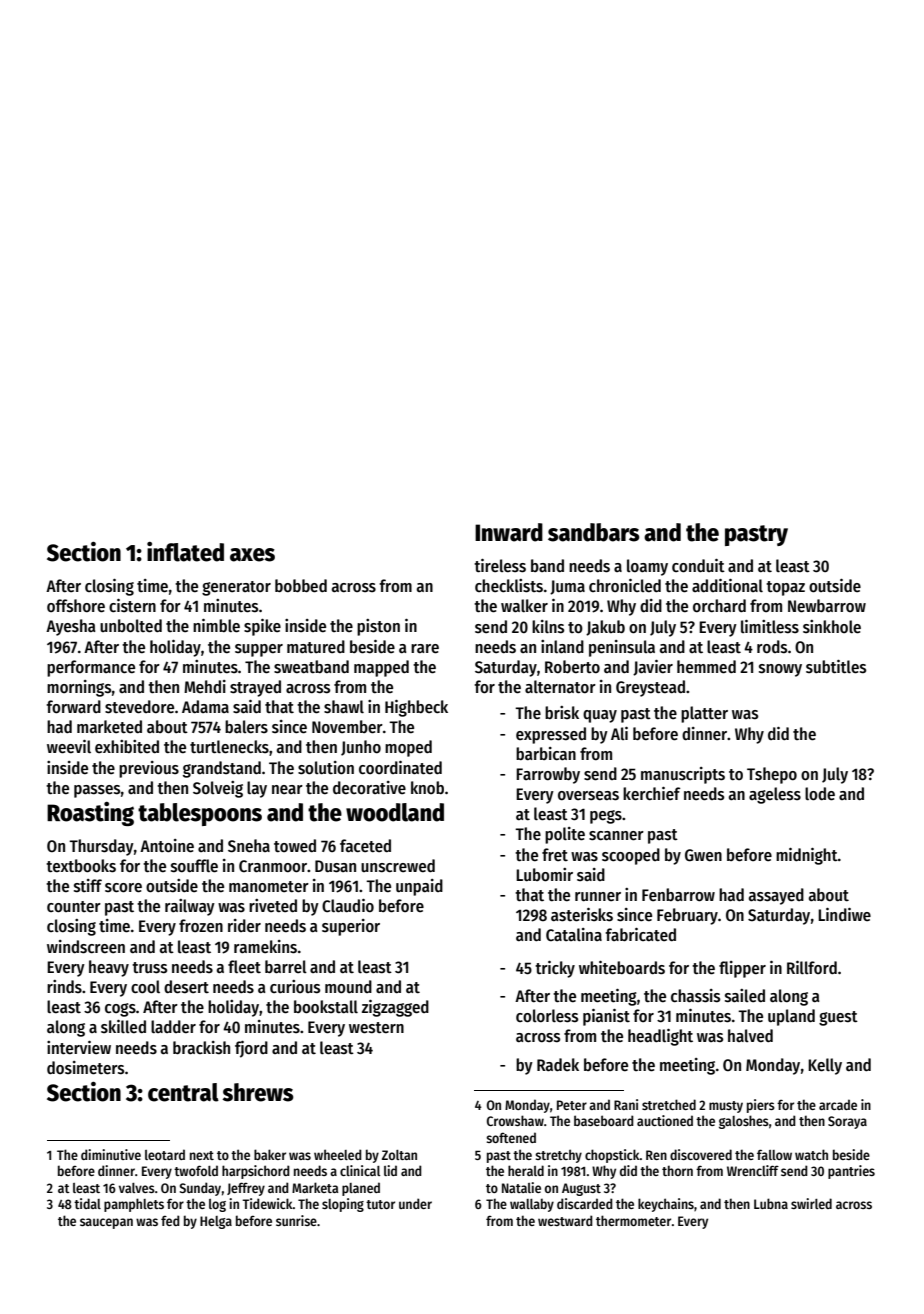 The width and height of the screenshot is (924, 1314). I want to click on swirled, so click(811, 1203).
